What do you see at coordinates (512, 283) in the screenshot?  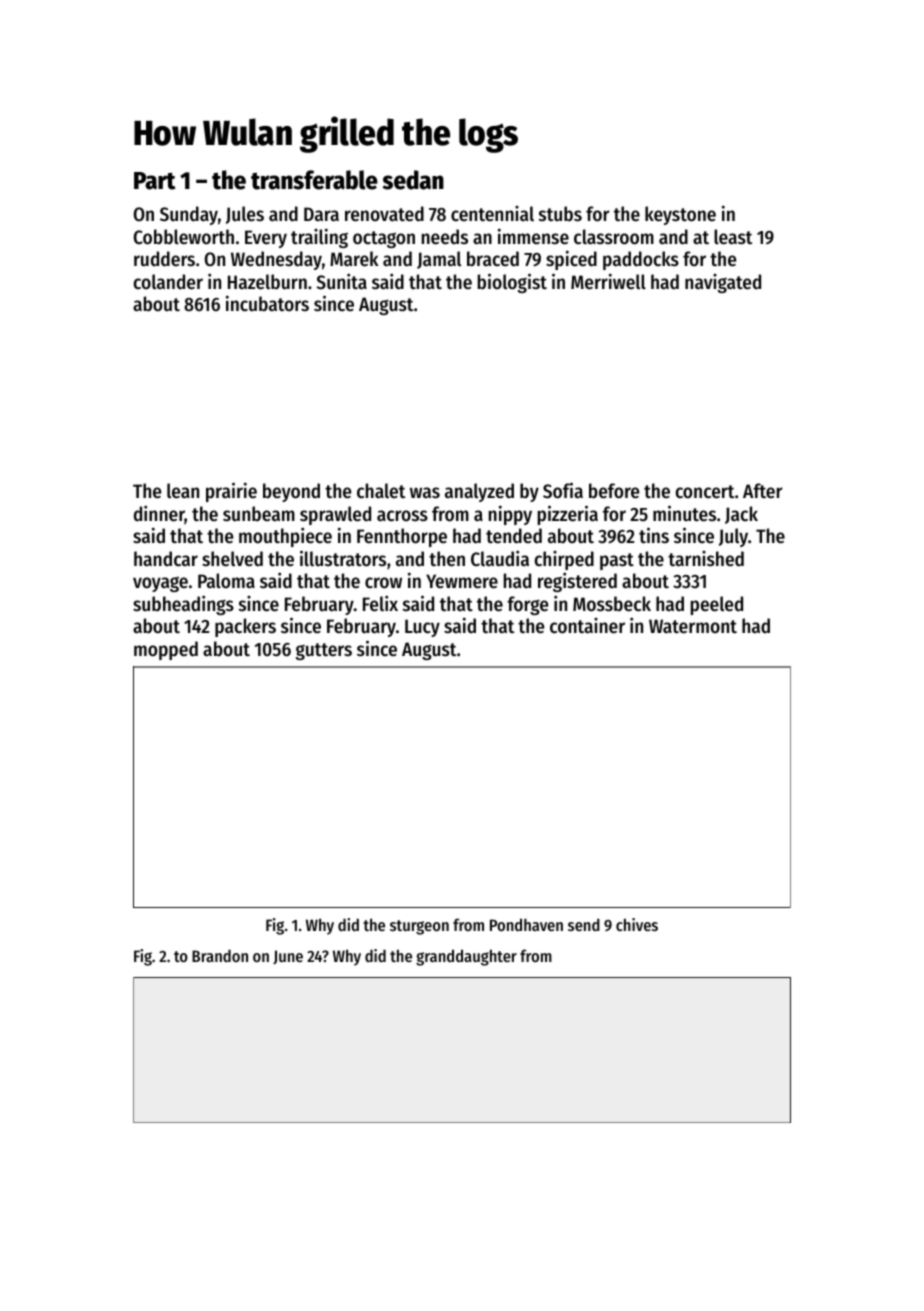 I see `biologist` at bounding box center [512, 283].
